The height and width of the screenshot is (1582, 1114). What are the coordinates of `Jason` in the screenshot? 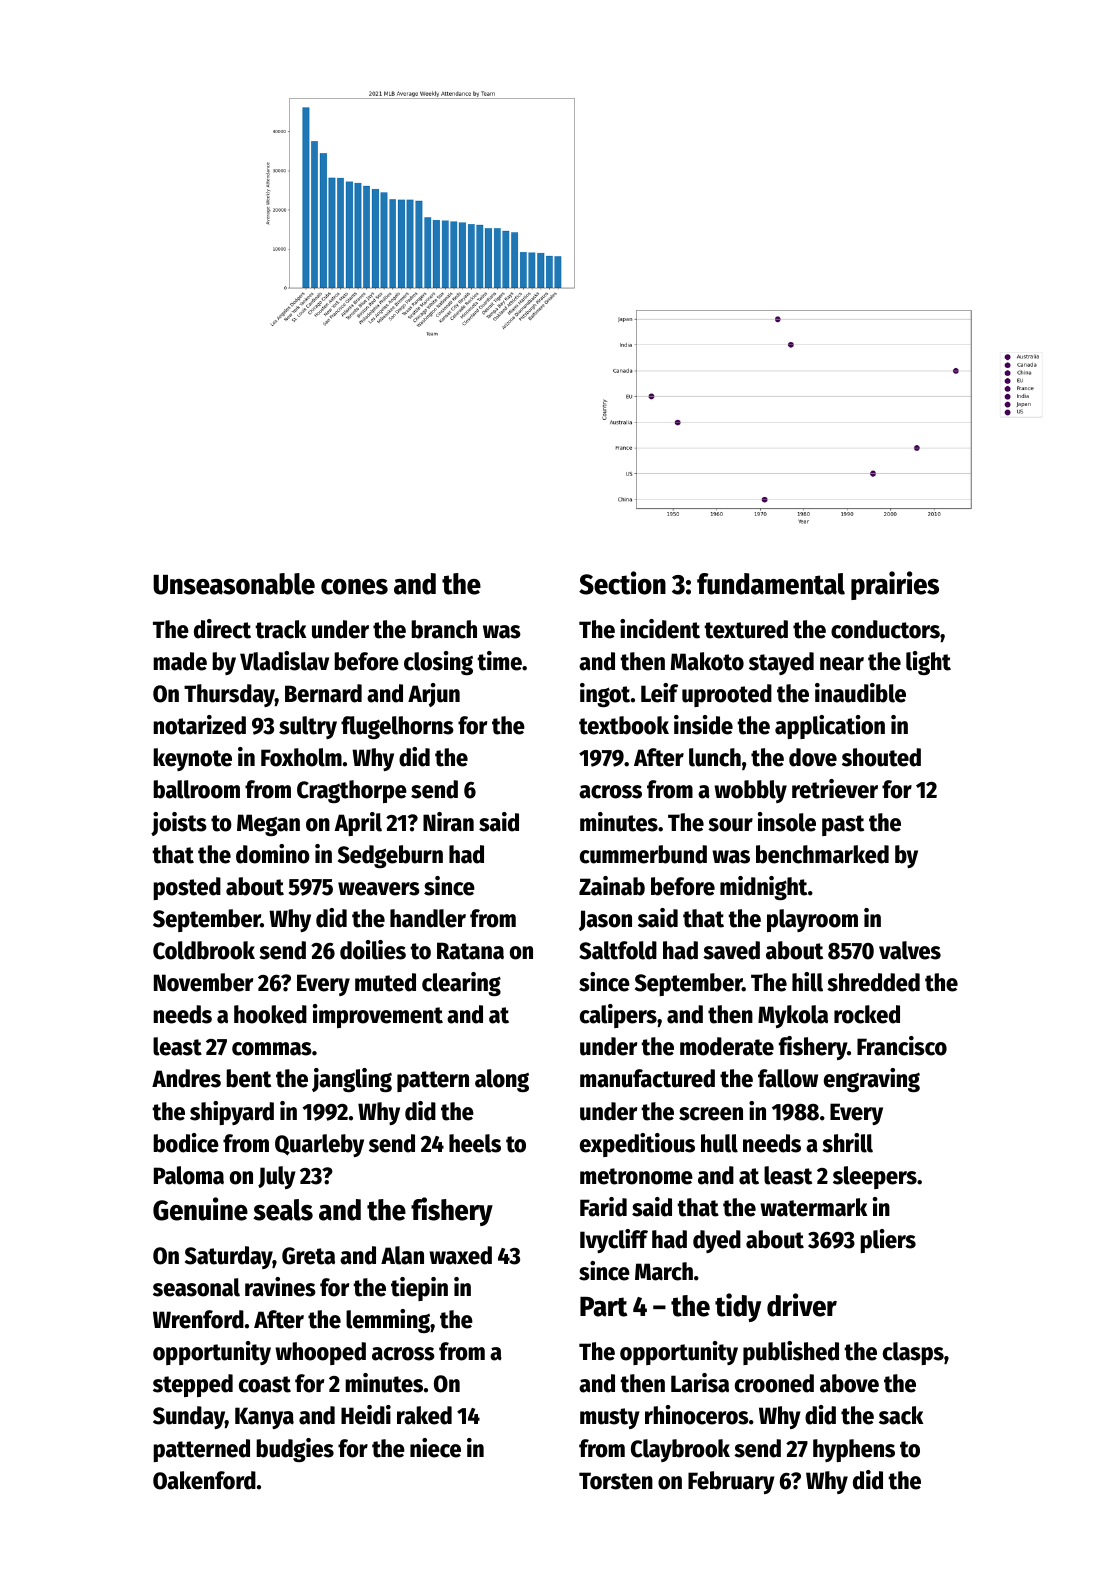 It's located at (605, 920).
